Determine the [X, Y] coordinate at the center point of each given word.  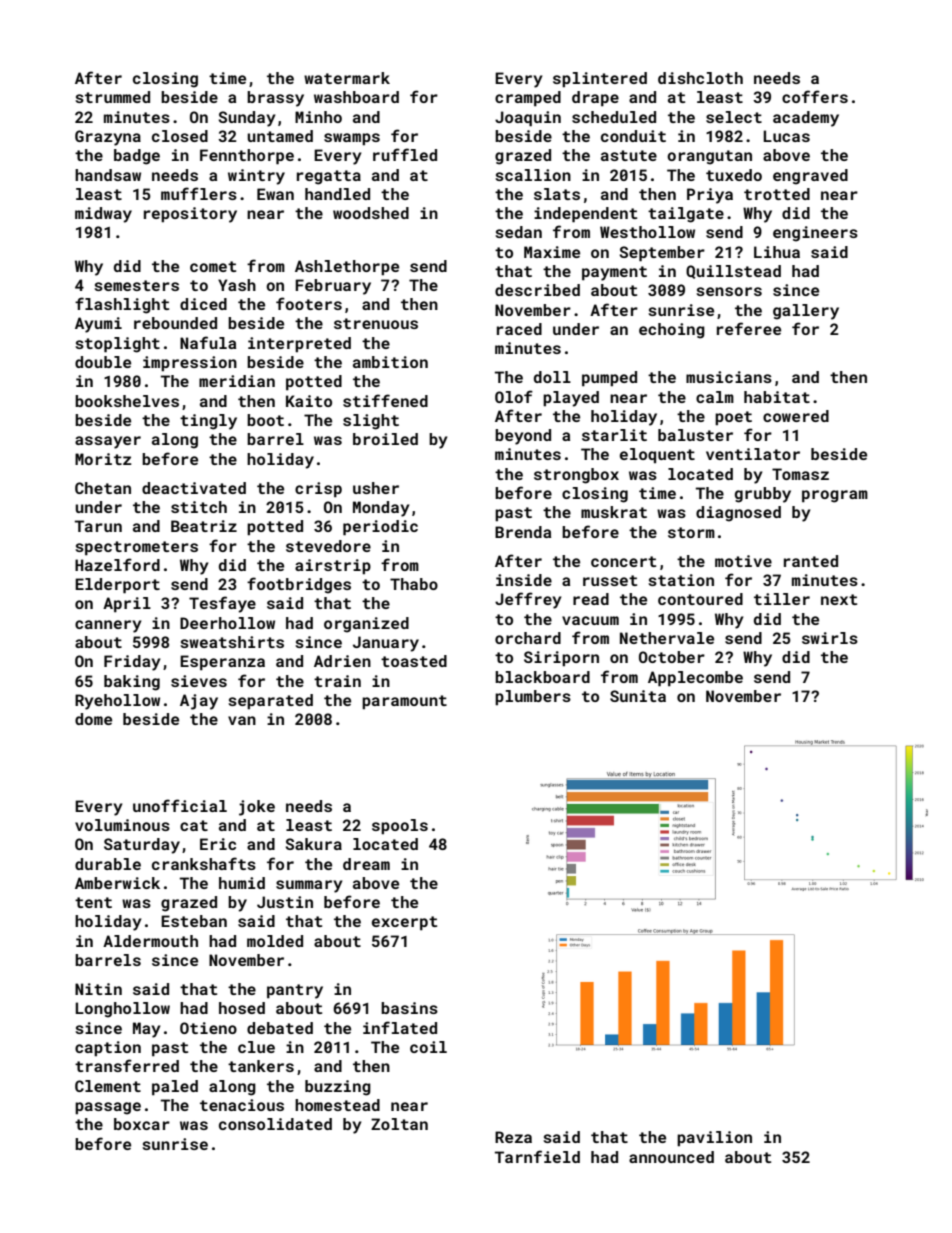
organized [366, 625]
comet [213, 266]
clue [256, 1047]
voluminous [122, 825]
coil [428, 1047]
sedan [518, 232]
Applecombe [695, 679]
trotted [777, 194]
